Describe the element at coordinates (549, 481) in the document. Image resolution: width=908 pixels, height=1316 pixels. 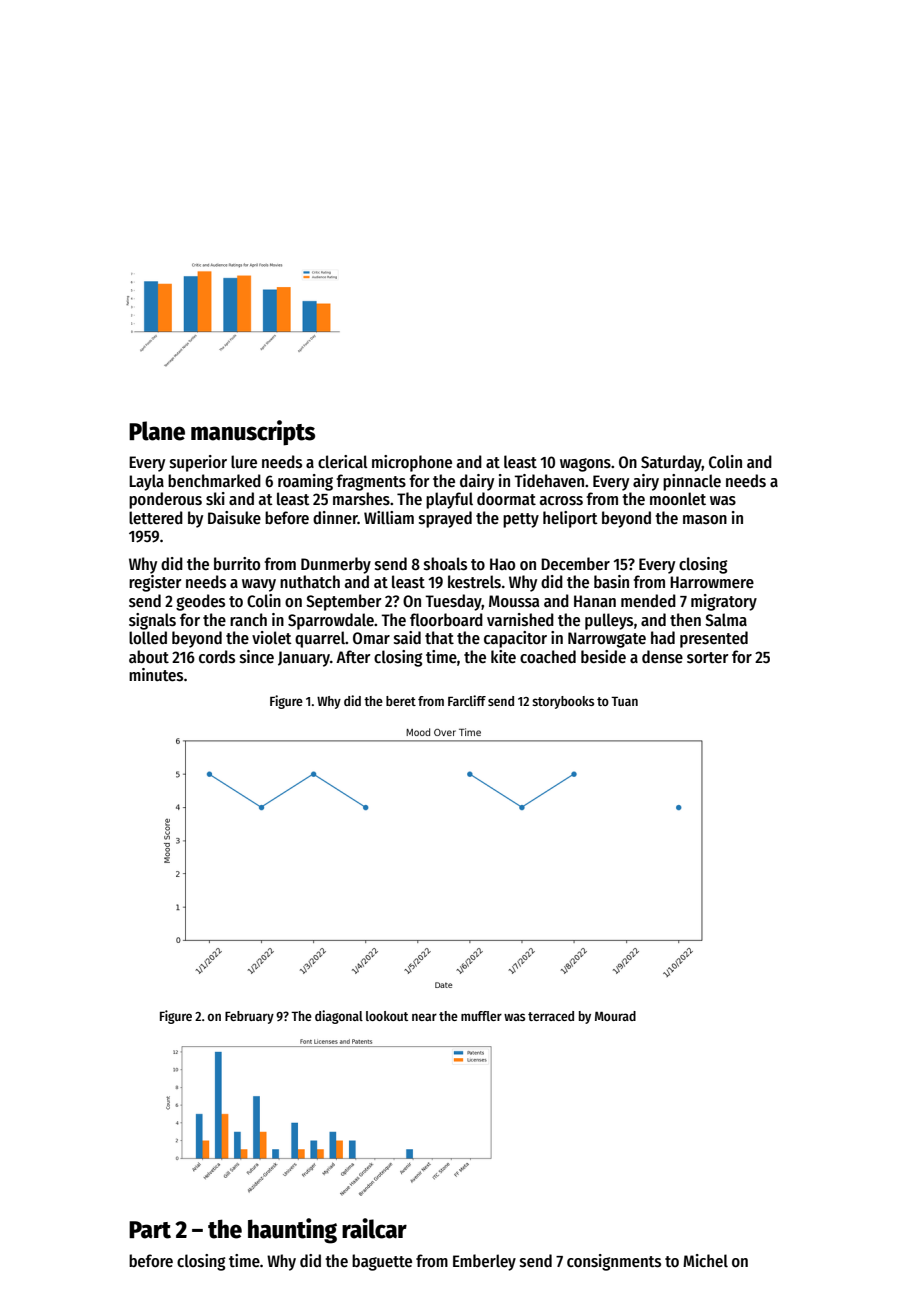
I see `Tidehaven` at that location.
